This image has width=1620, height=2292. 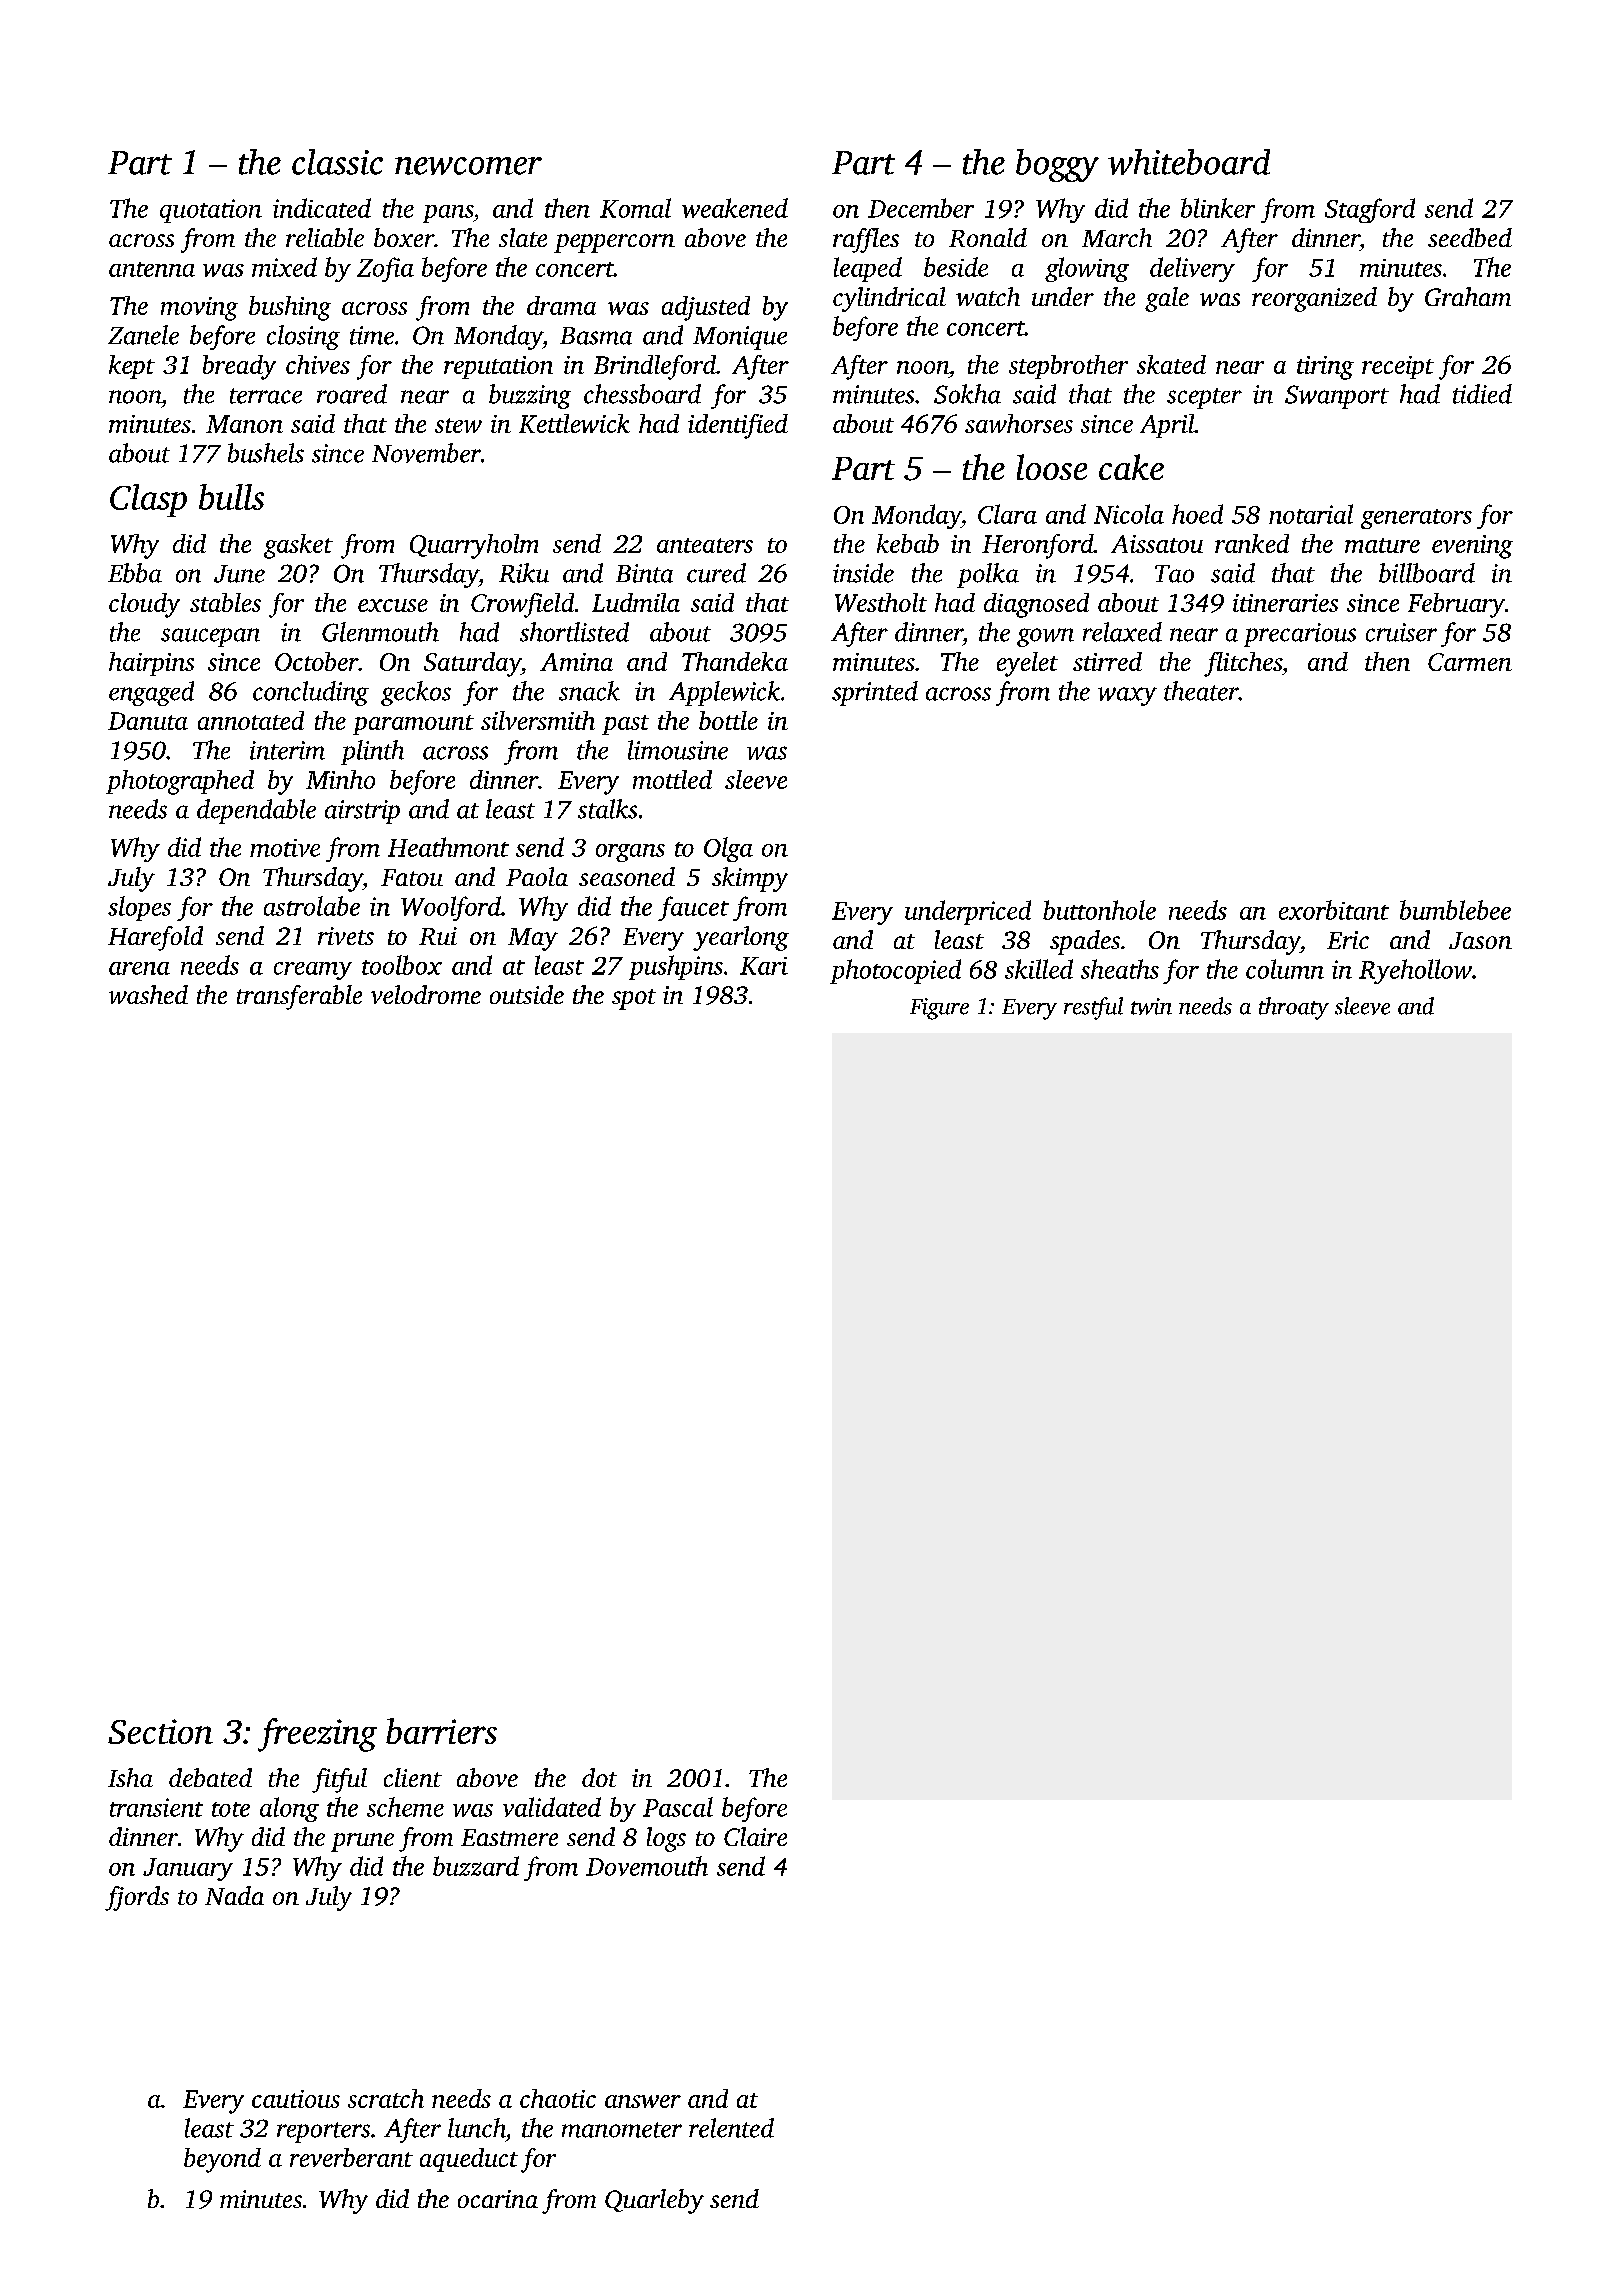 What do you see at coordinates (448, 214) in the image?
I see `pans` at bounding box center [448, 214].
